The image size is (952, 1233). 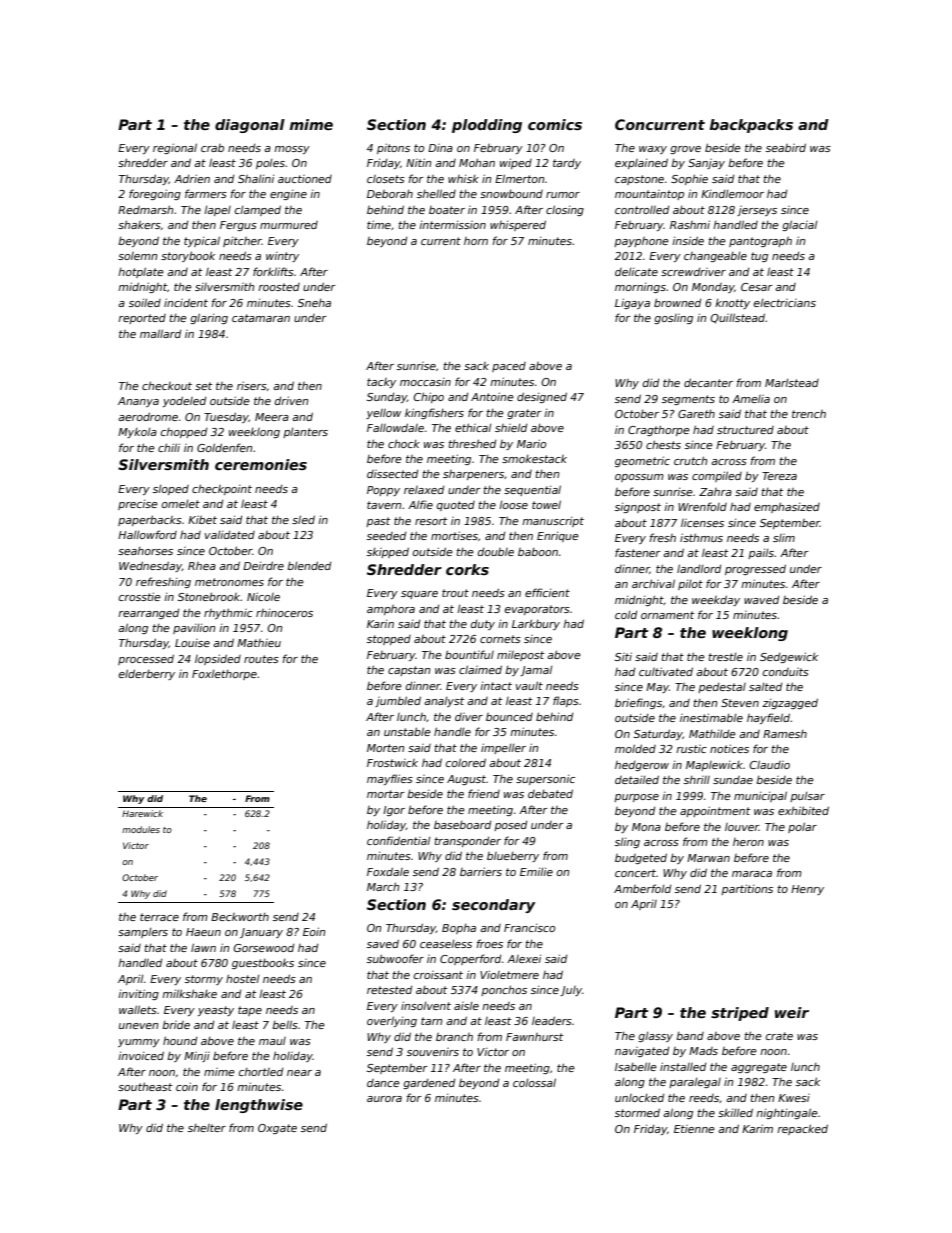 What do you see at coordinates (799, 225) in the screenshot?
I see `glacial` at bounding box center [799, 225].
